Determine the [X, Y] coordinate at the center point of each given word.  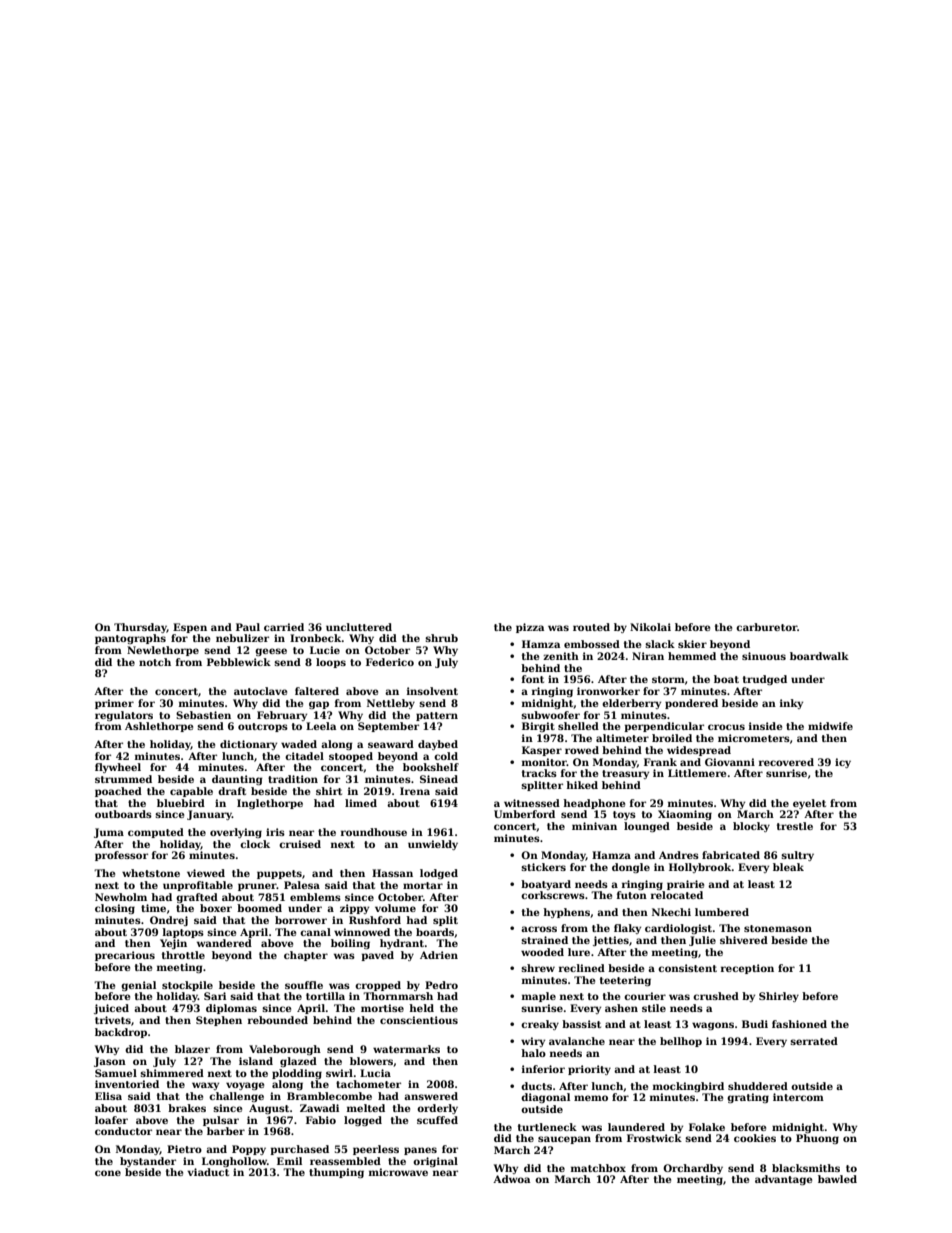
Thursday [140, 628]
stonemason [778, 928]
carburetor [766, 627]
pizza [530, 628]
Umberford [524, 814]
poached [118, 792]
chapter [306, 956]
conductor [123, 1131]
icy [843, 763]
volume [395, 908]
